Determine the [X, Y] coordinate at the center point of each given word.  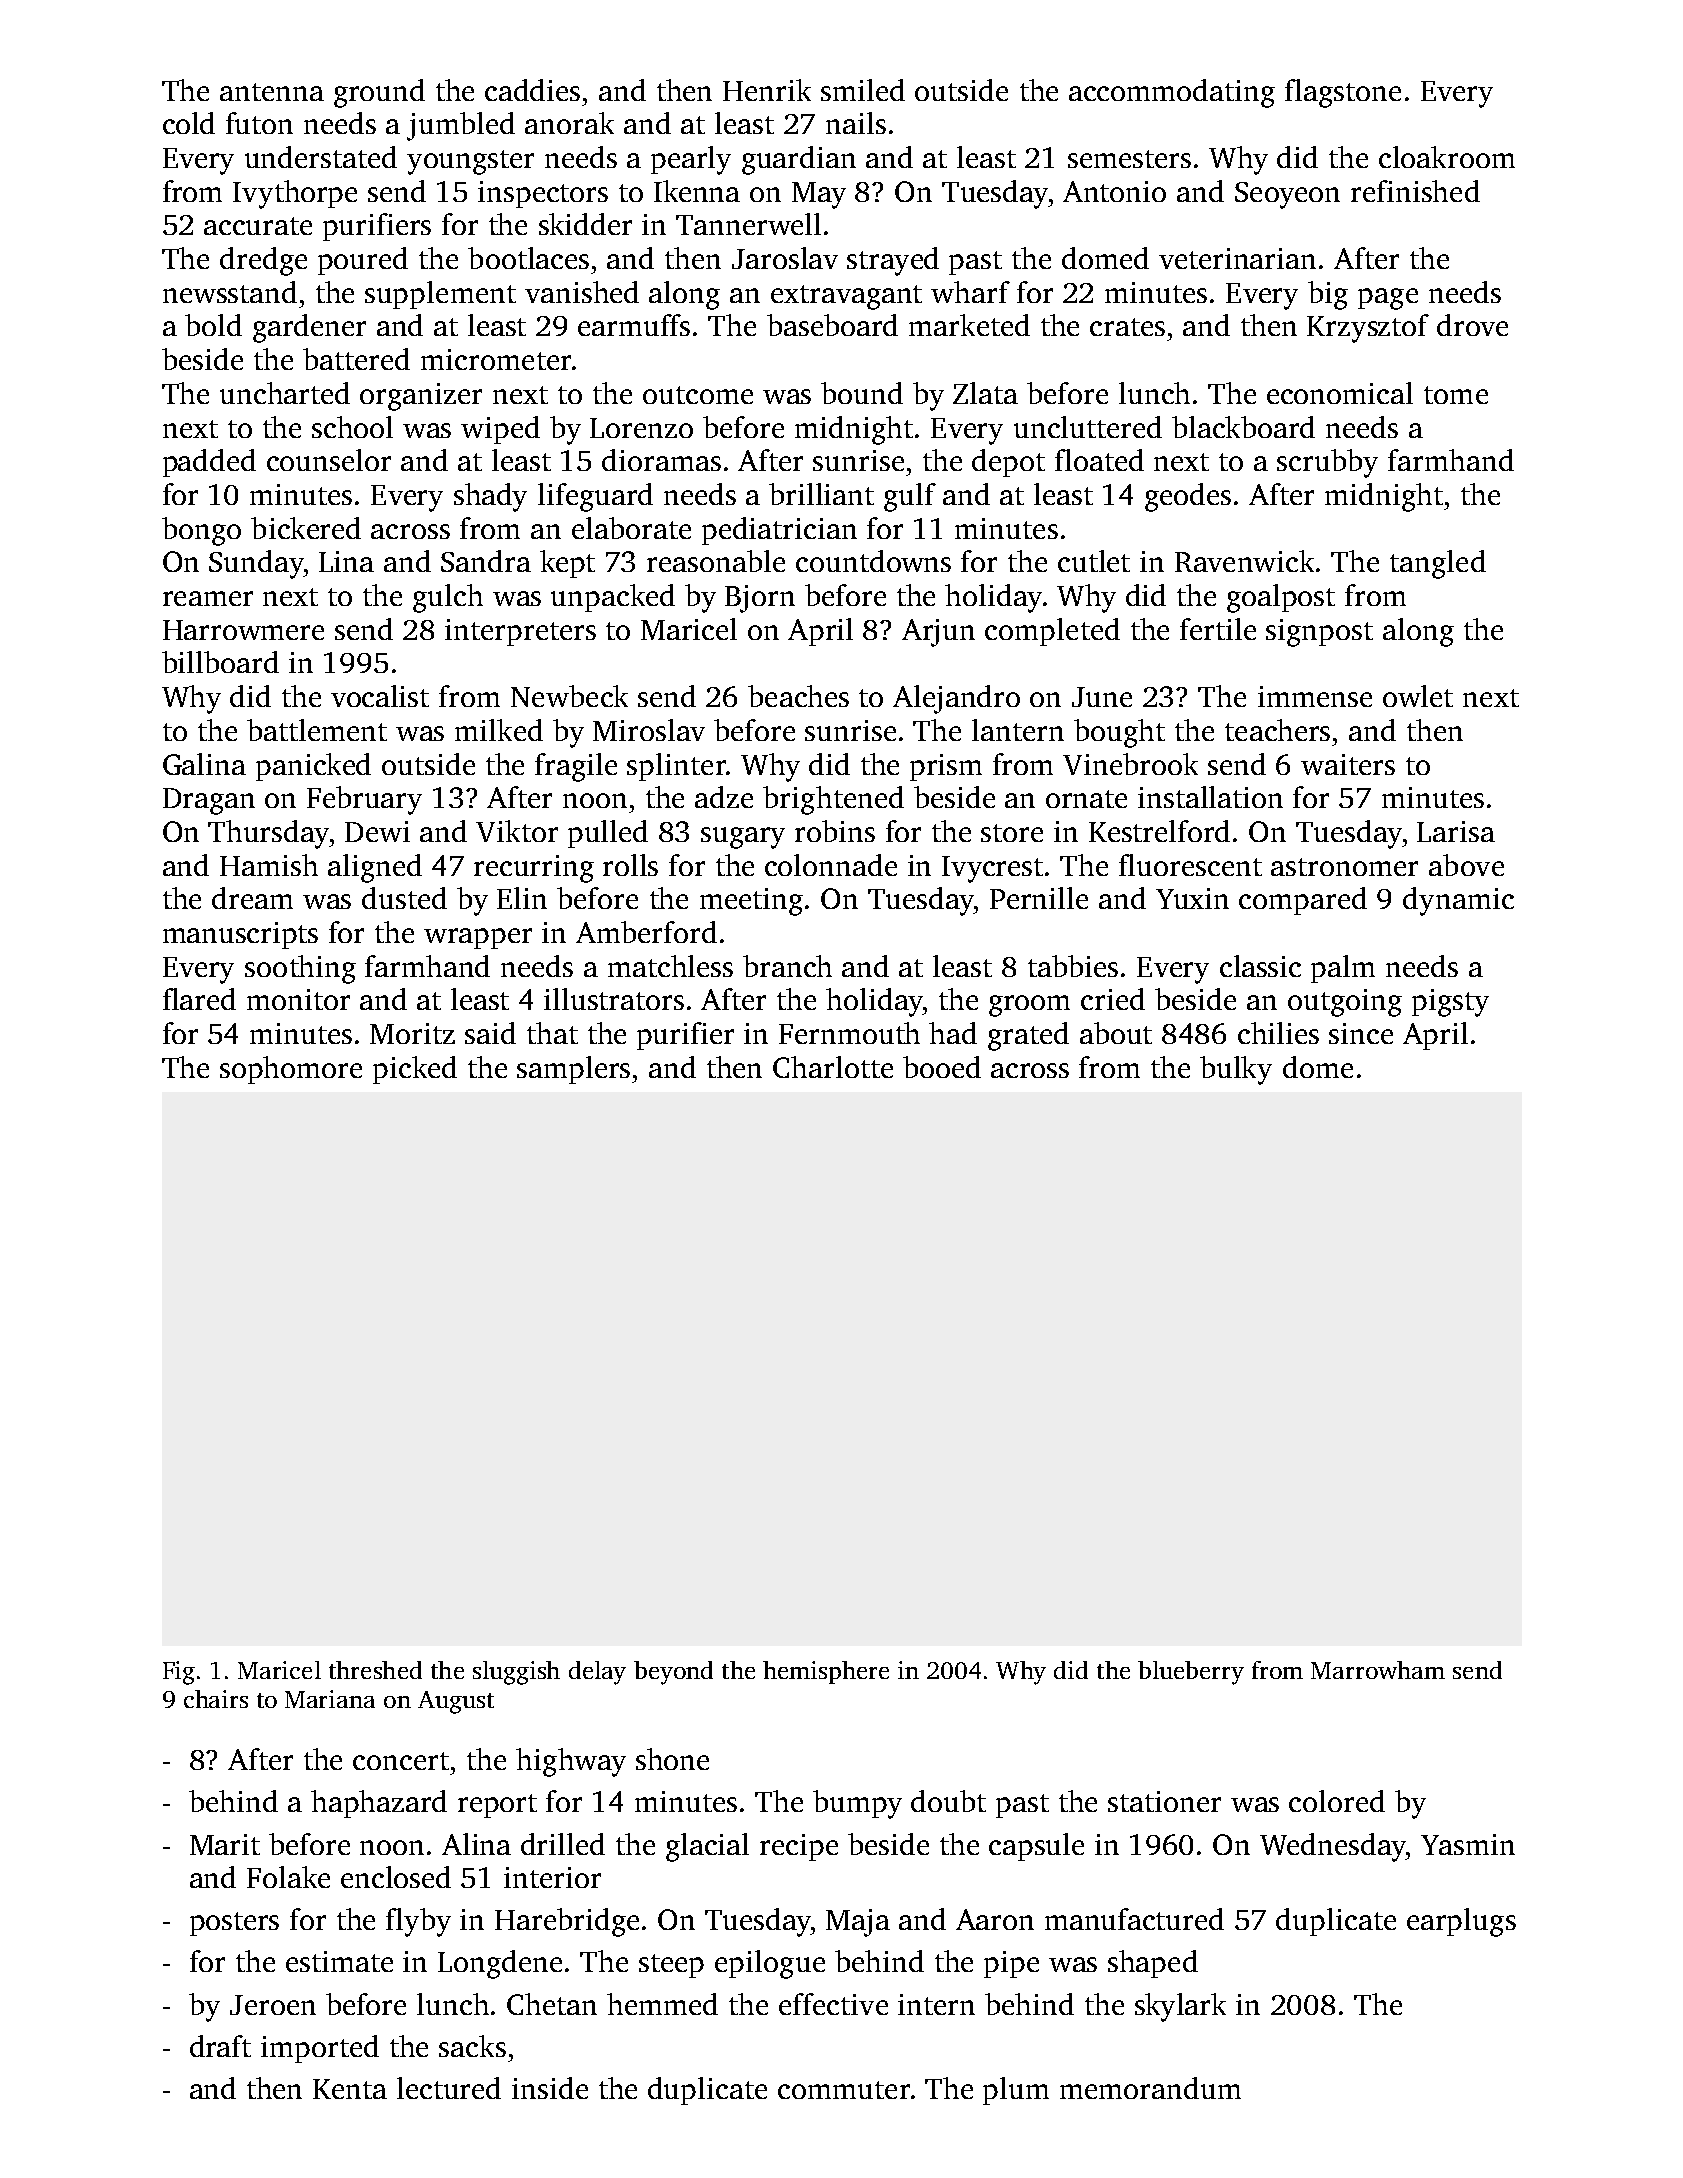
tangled [1438, 564]
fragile [576, 767]
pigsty [1450, 1003]
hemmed [662, 2004]
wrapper [478, 938]
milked [499, 730]
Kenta [350, 2089]
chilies [1278, 1033]
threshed [375, 1670]
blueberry [1191, 1673]
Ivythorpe [295, 194]
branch [787, 966]
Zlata [985, 393]
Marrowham [1378, 1670]
